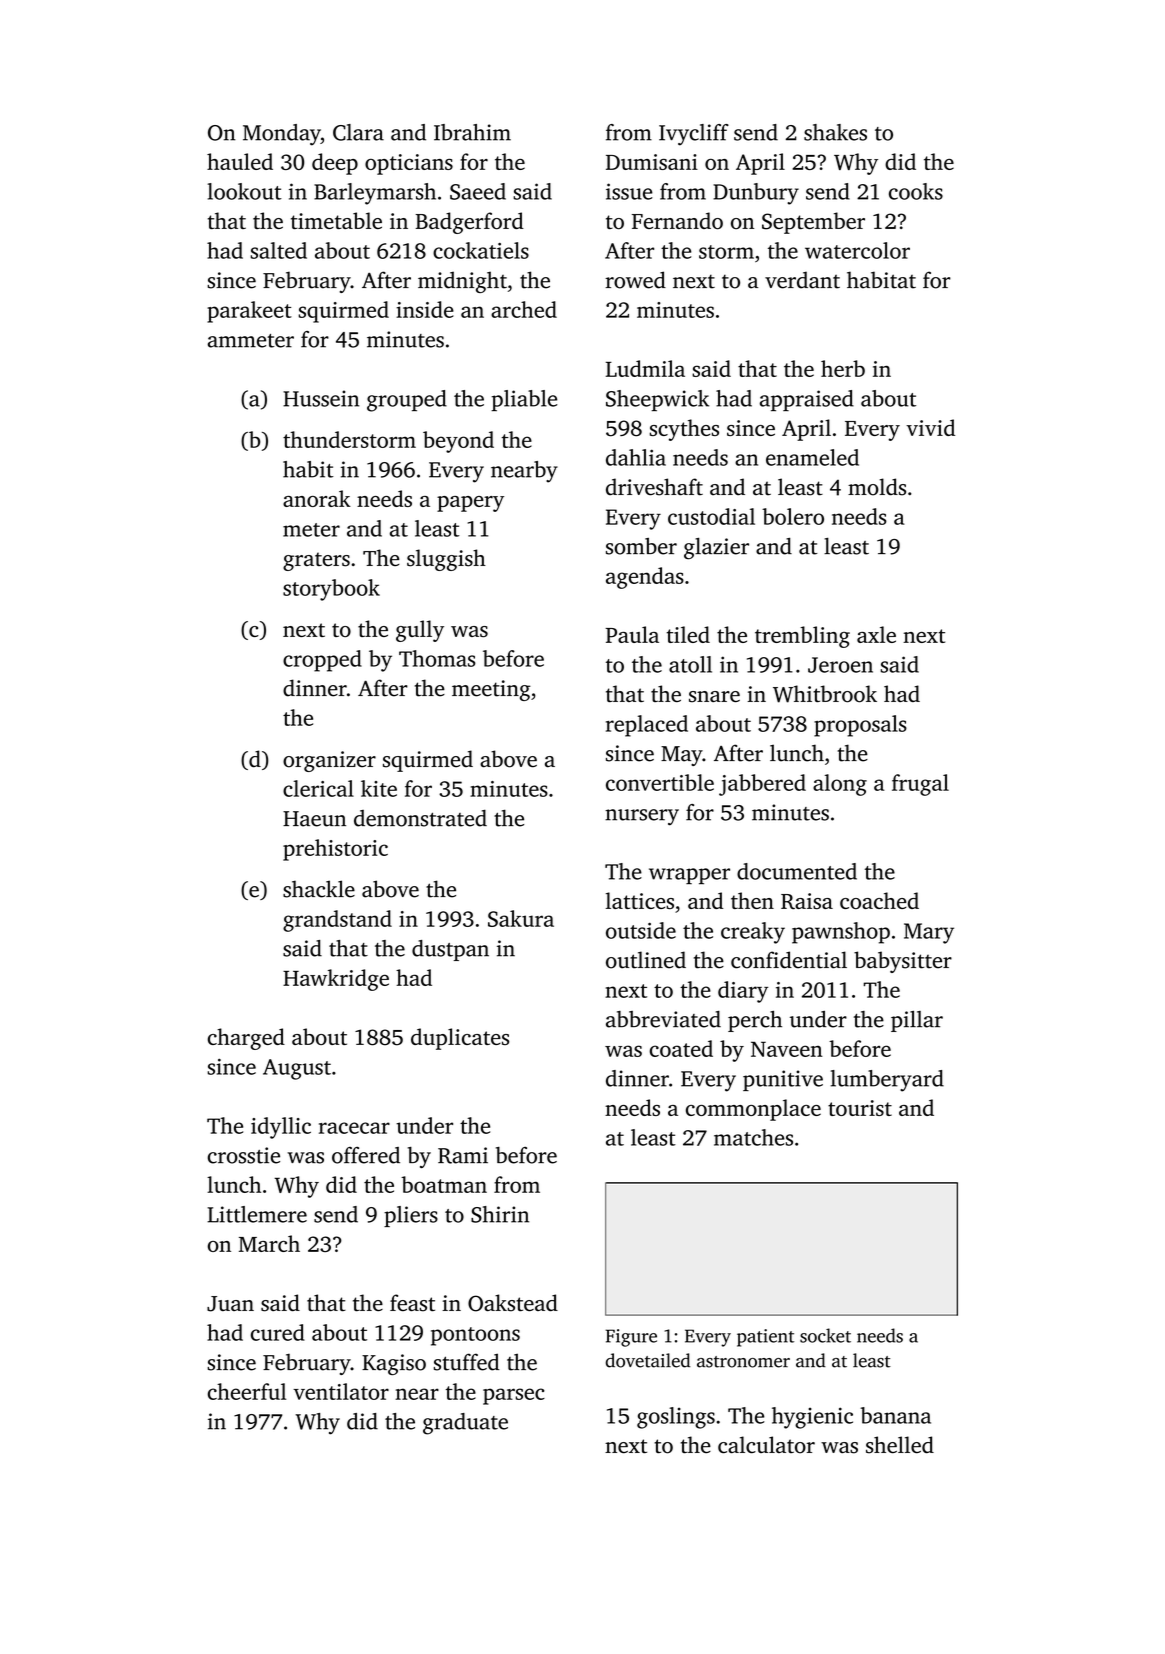  What do you see at coordinates (317, 498) in the screenshot?
I see `anorak` at bounding box center [317, 498].
